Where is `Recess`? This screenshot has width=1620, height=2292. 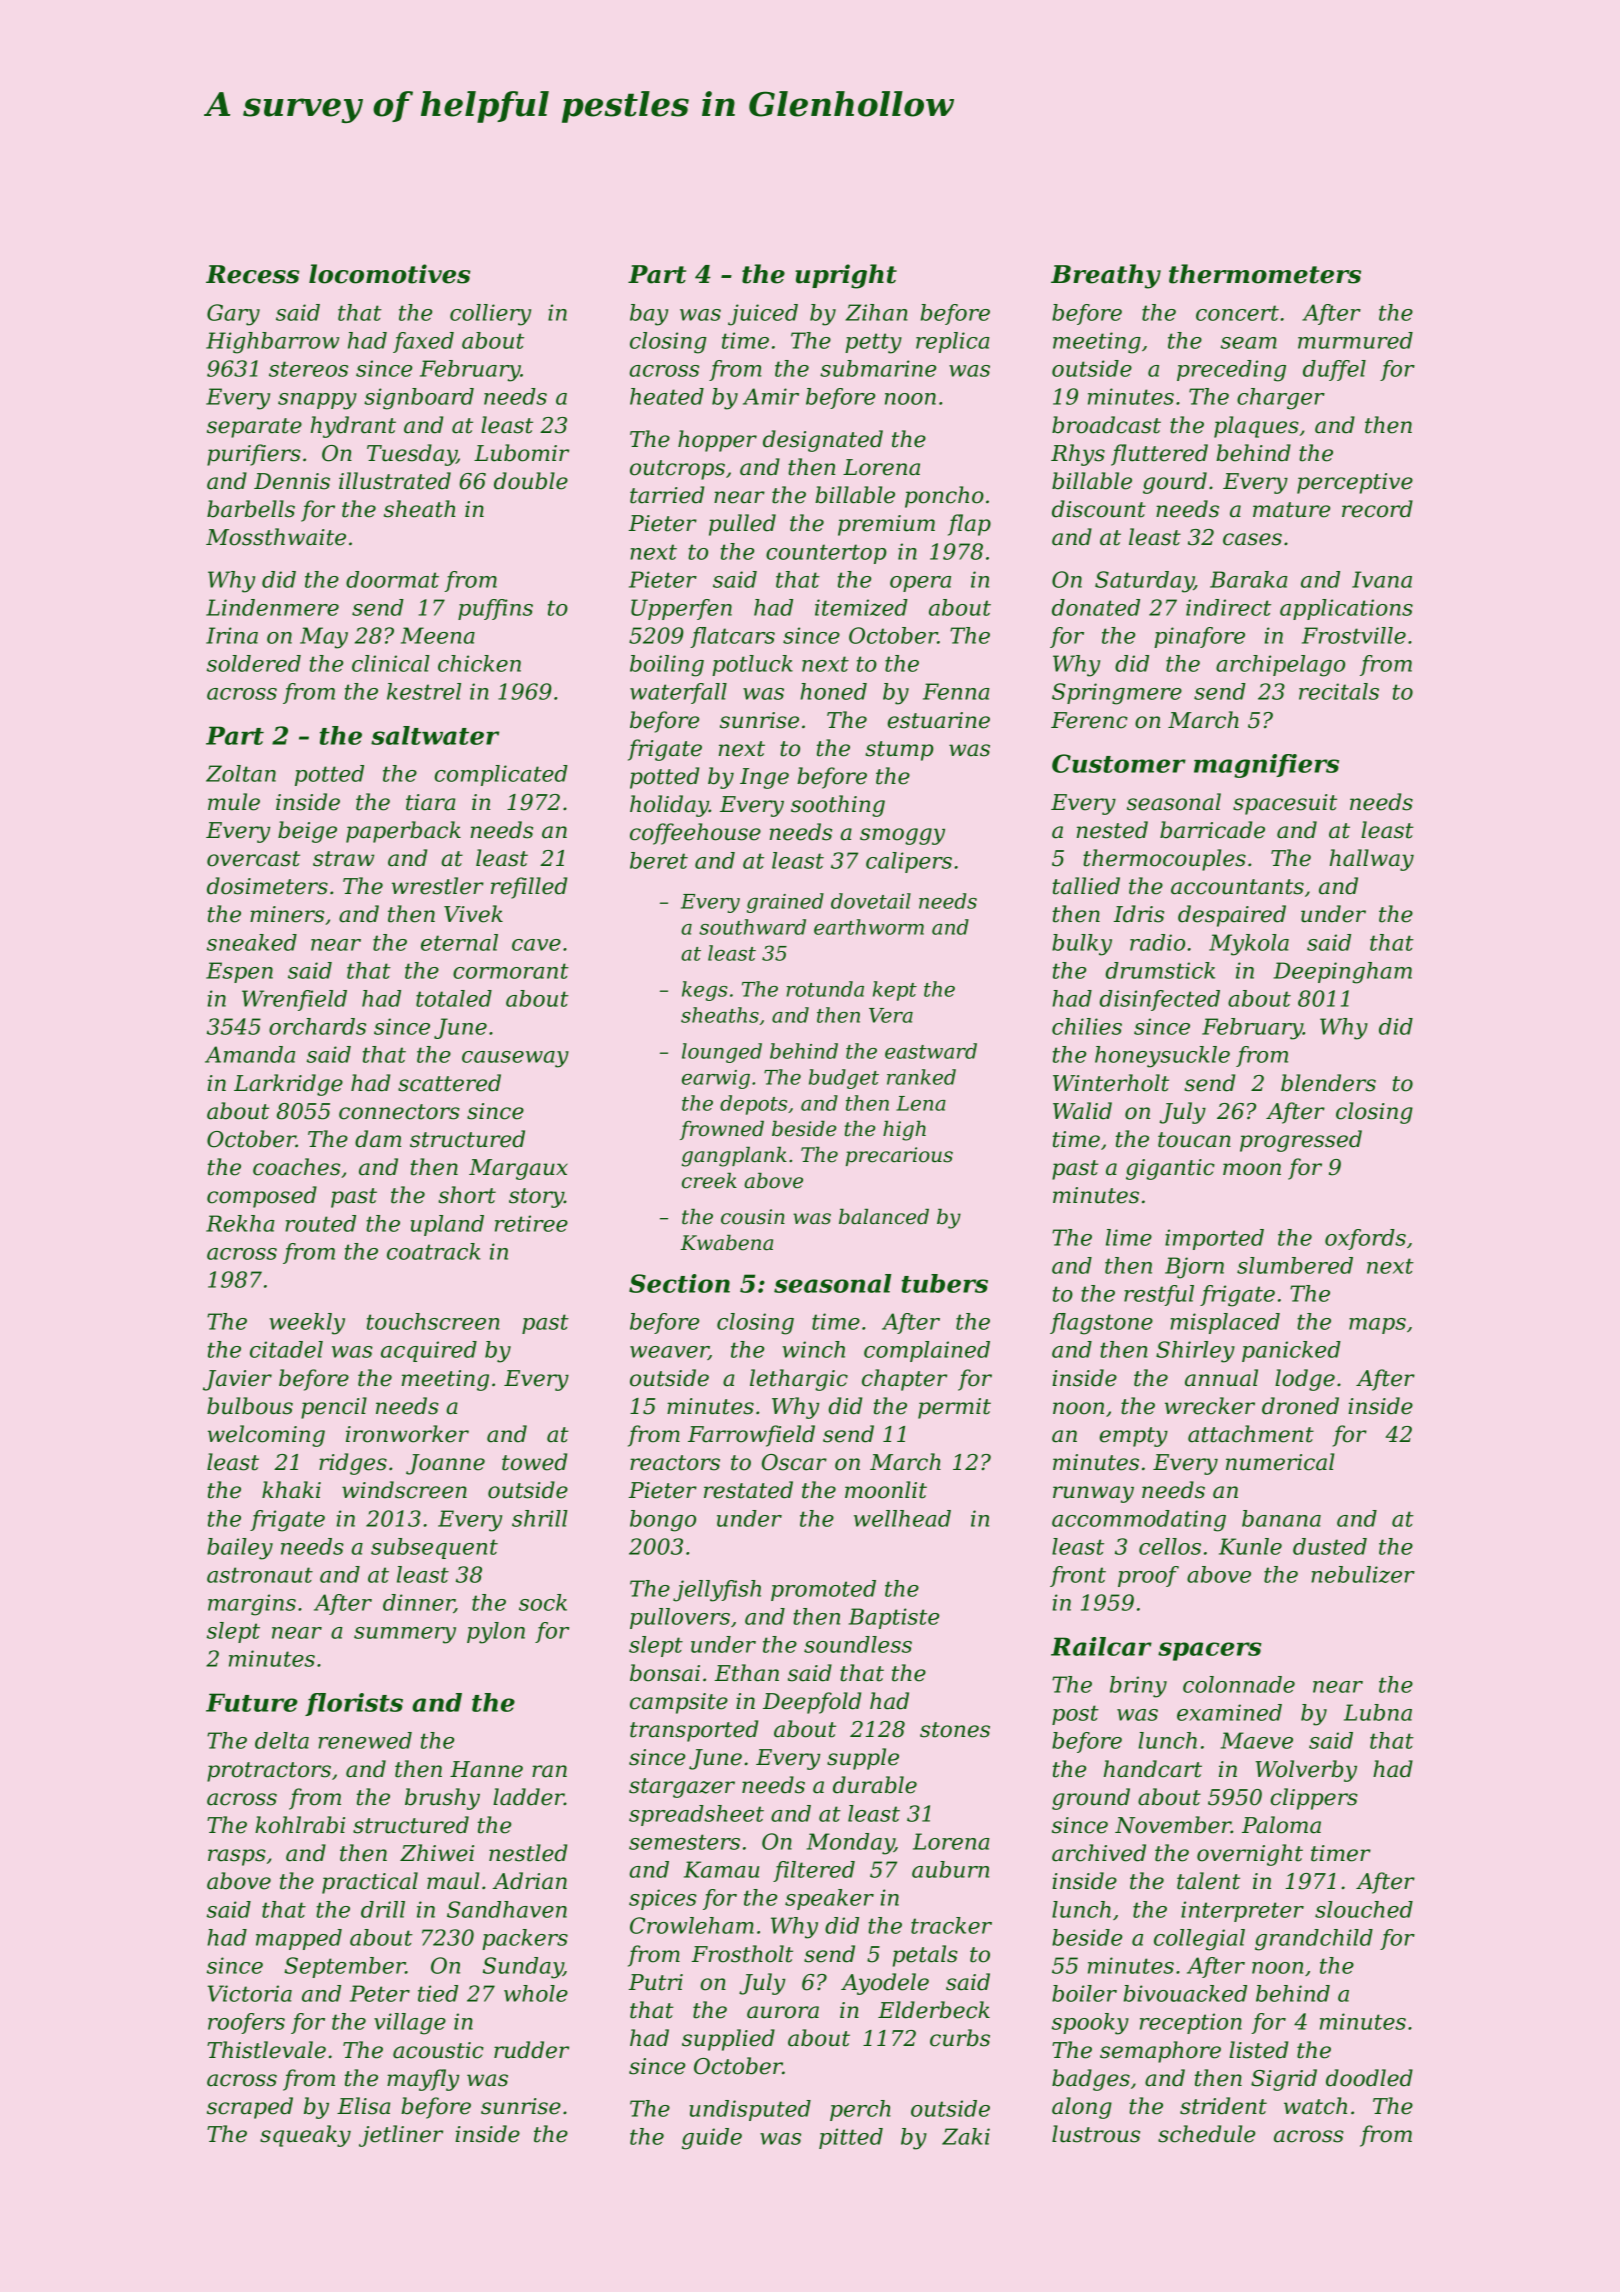 Recess is located at coordinates (253, 274).
